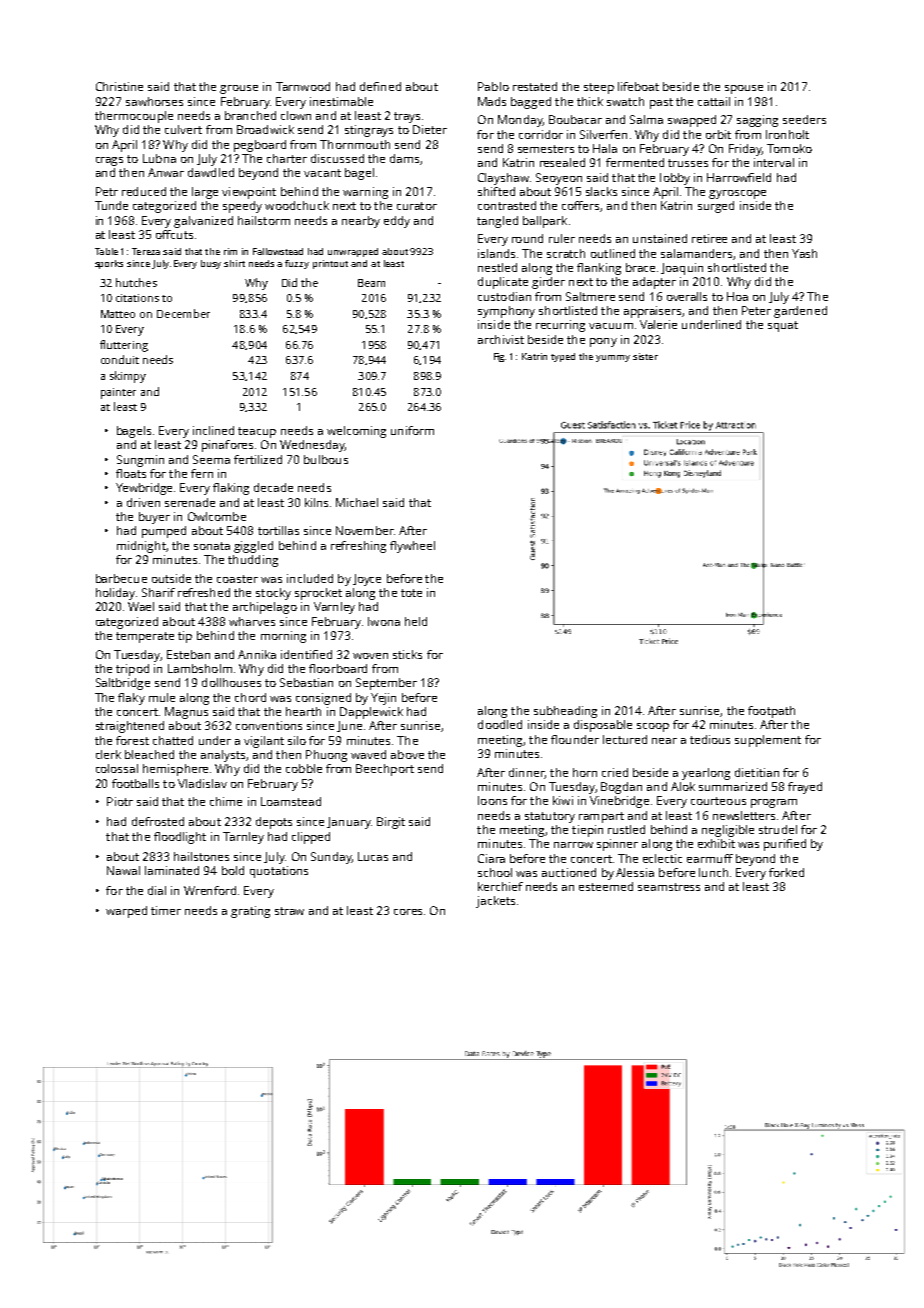  I want to click on held, so click(416, 621).
